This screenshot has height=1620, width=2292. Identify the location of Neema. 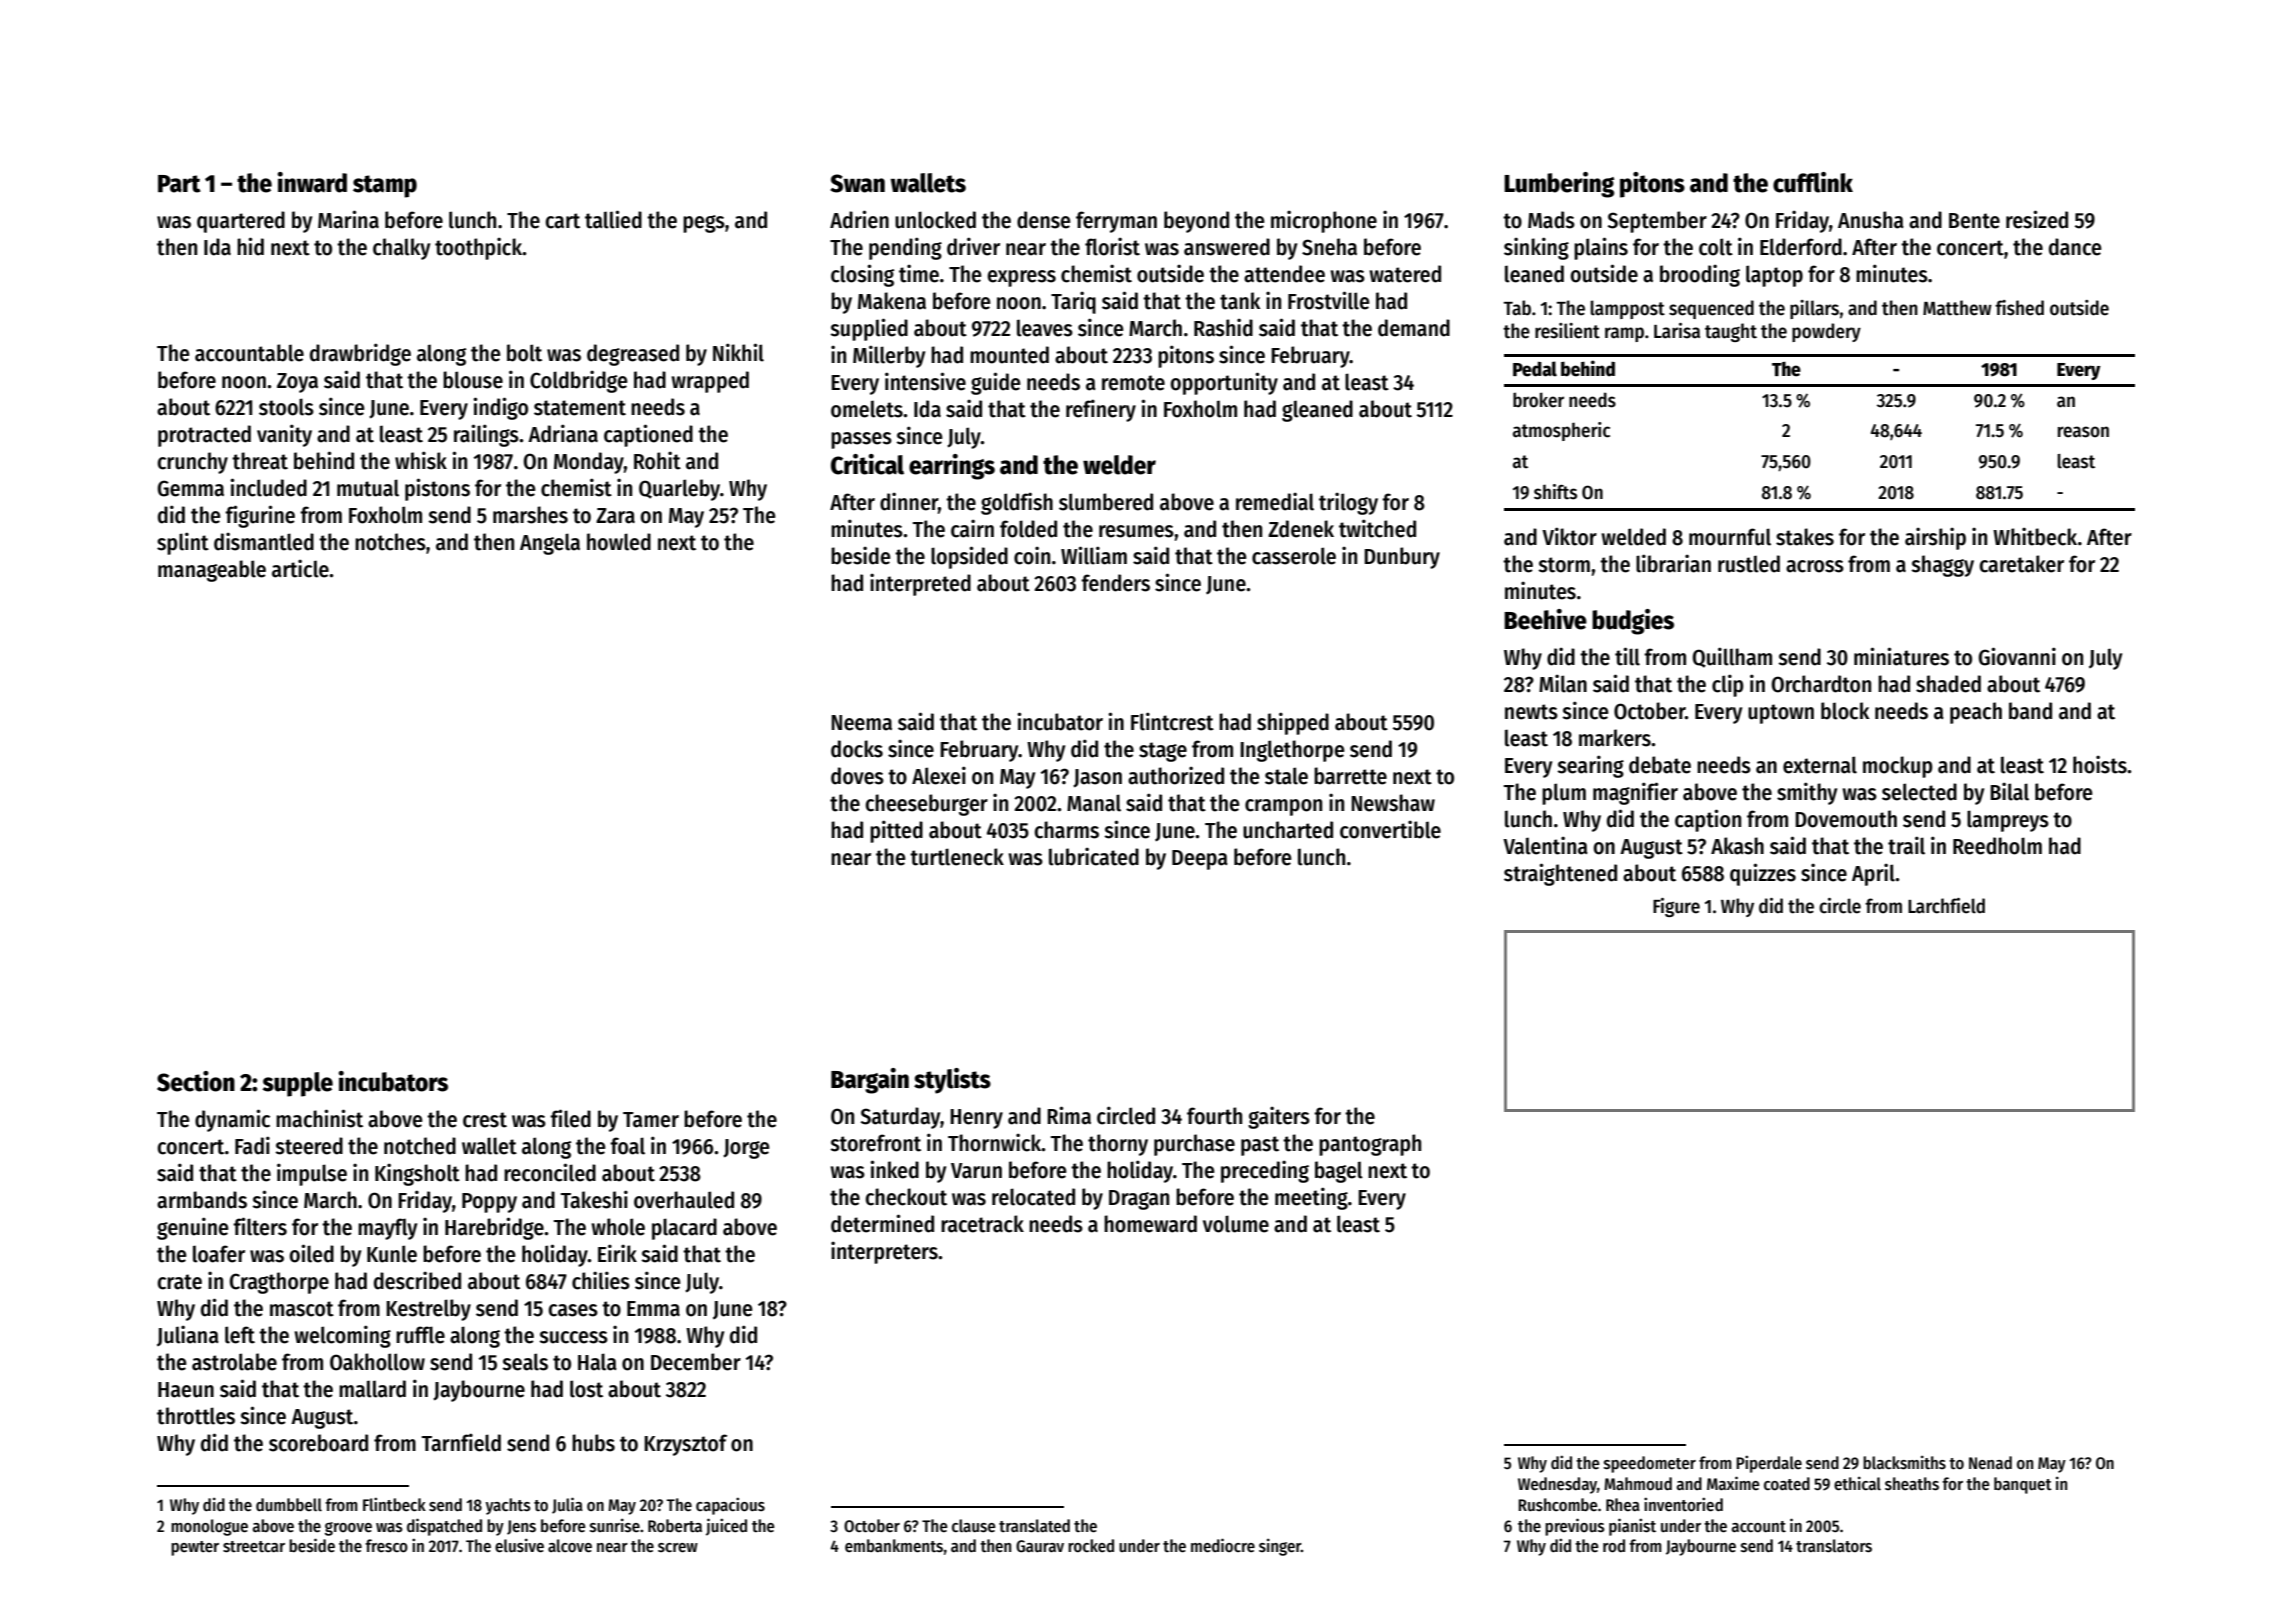
(861, 723).
